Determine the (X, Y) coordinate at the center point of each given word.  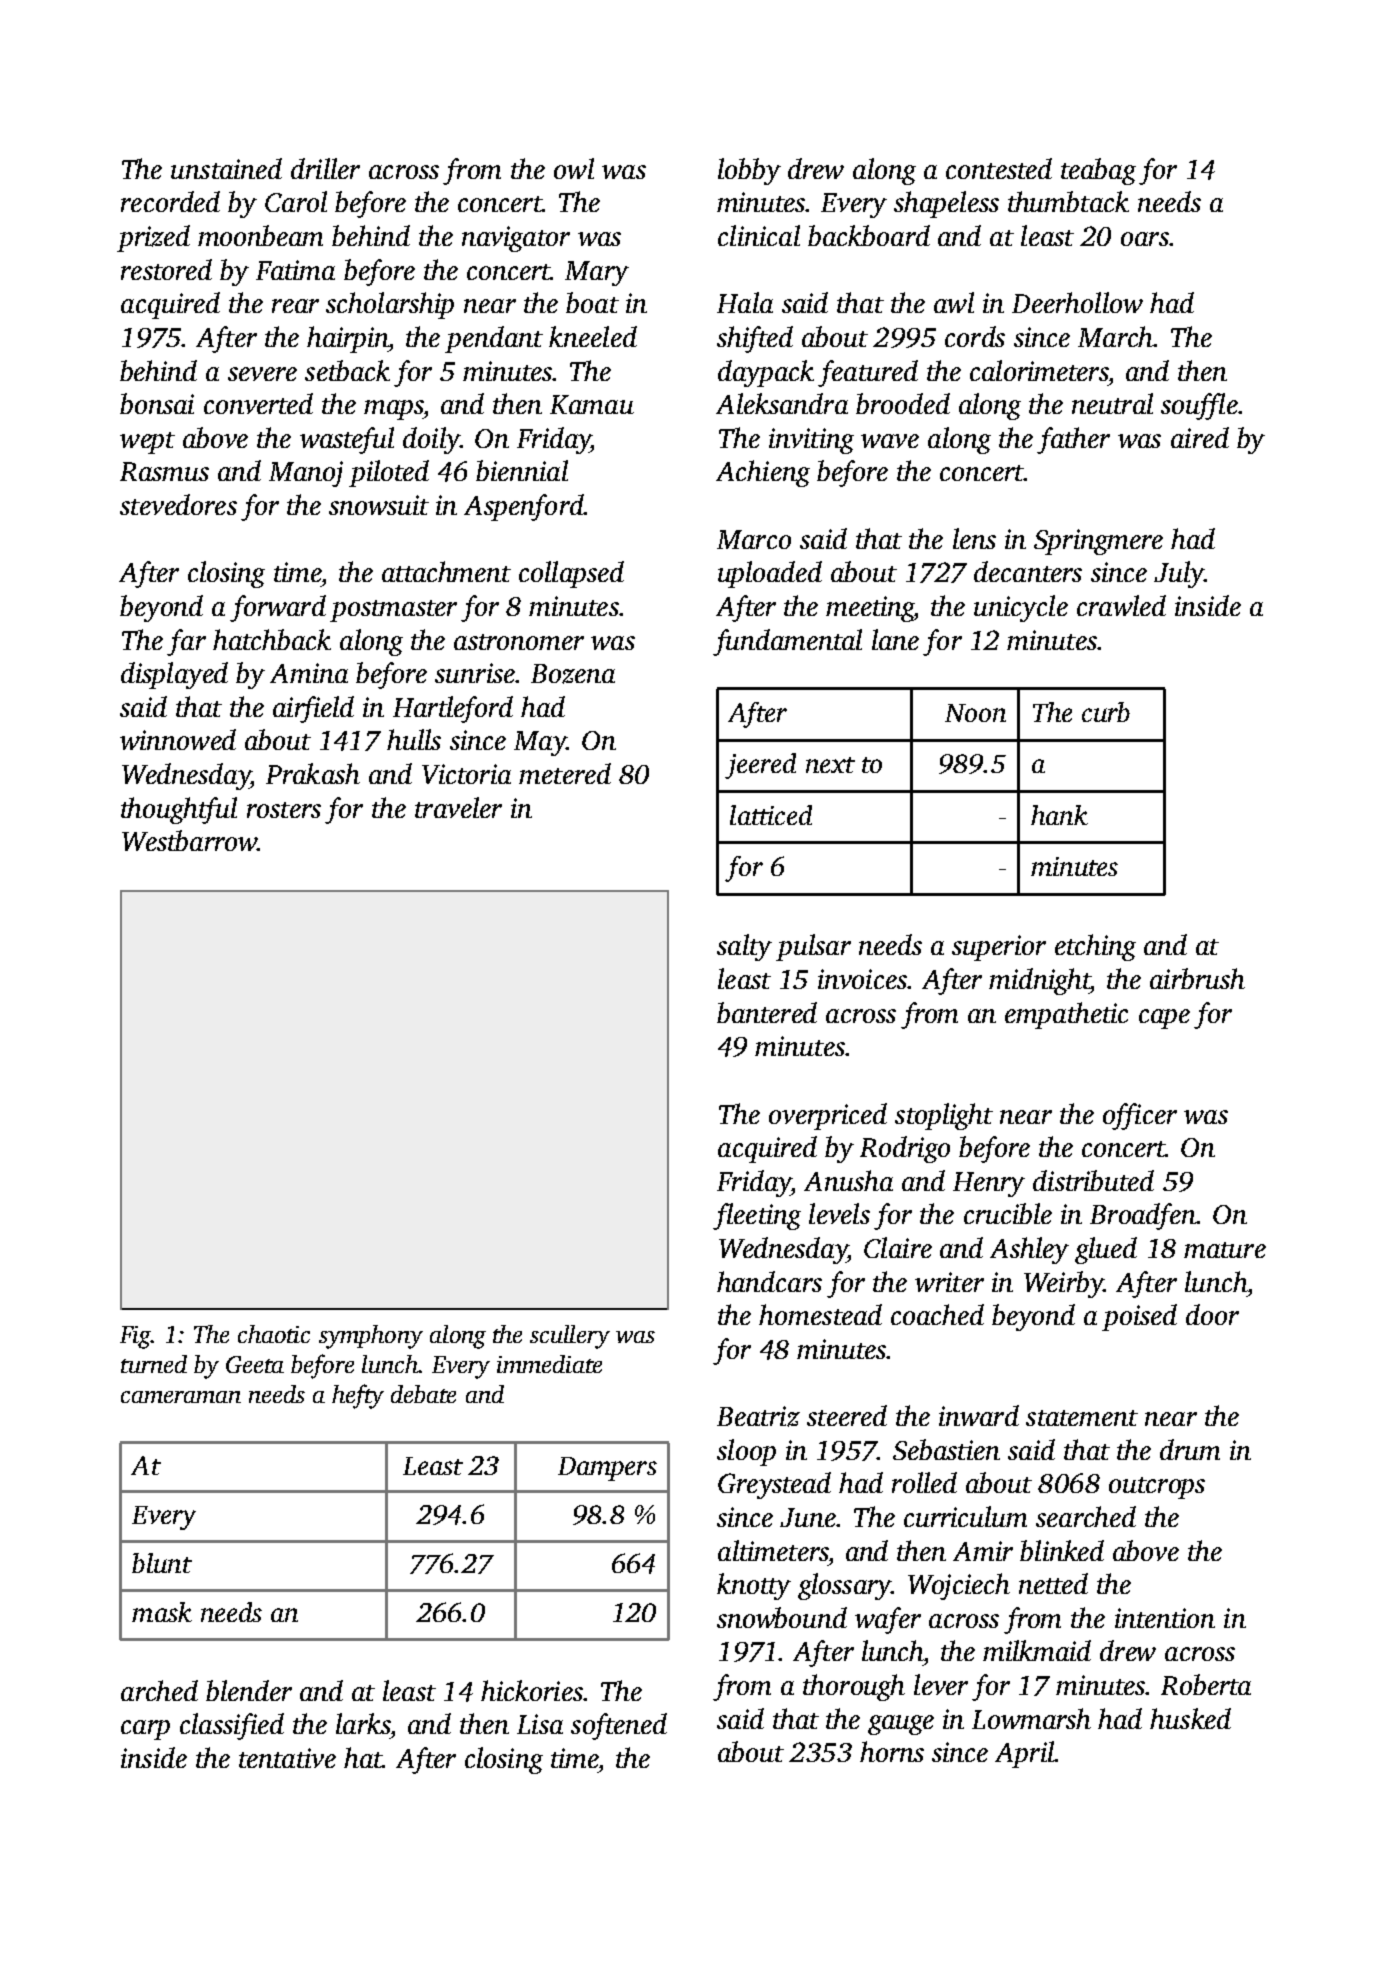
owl (574, 168)
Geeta (255, 1364)
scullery (570, 1337)
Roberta (1206, 1684)
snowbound (782, 1617)
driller (325, 168)
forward (278, 608)
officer (1140, 1116)
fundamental (787, 642)
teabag (1098, 171)
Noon (975, 713)
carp (145, 1730)
